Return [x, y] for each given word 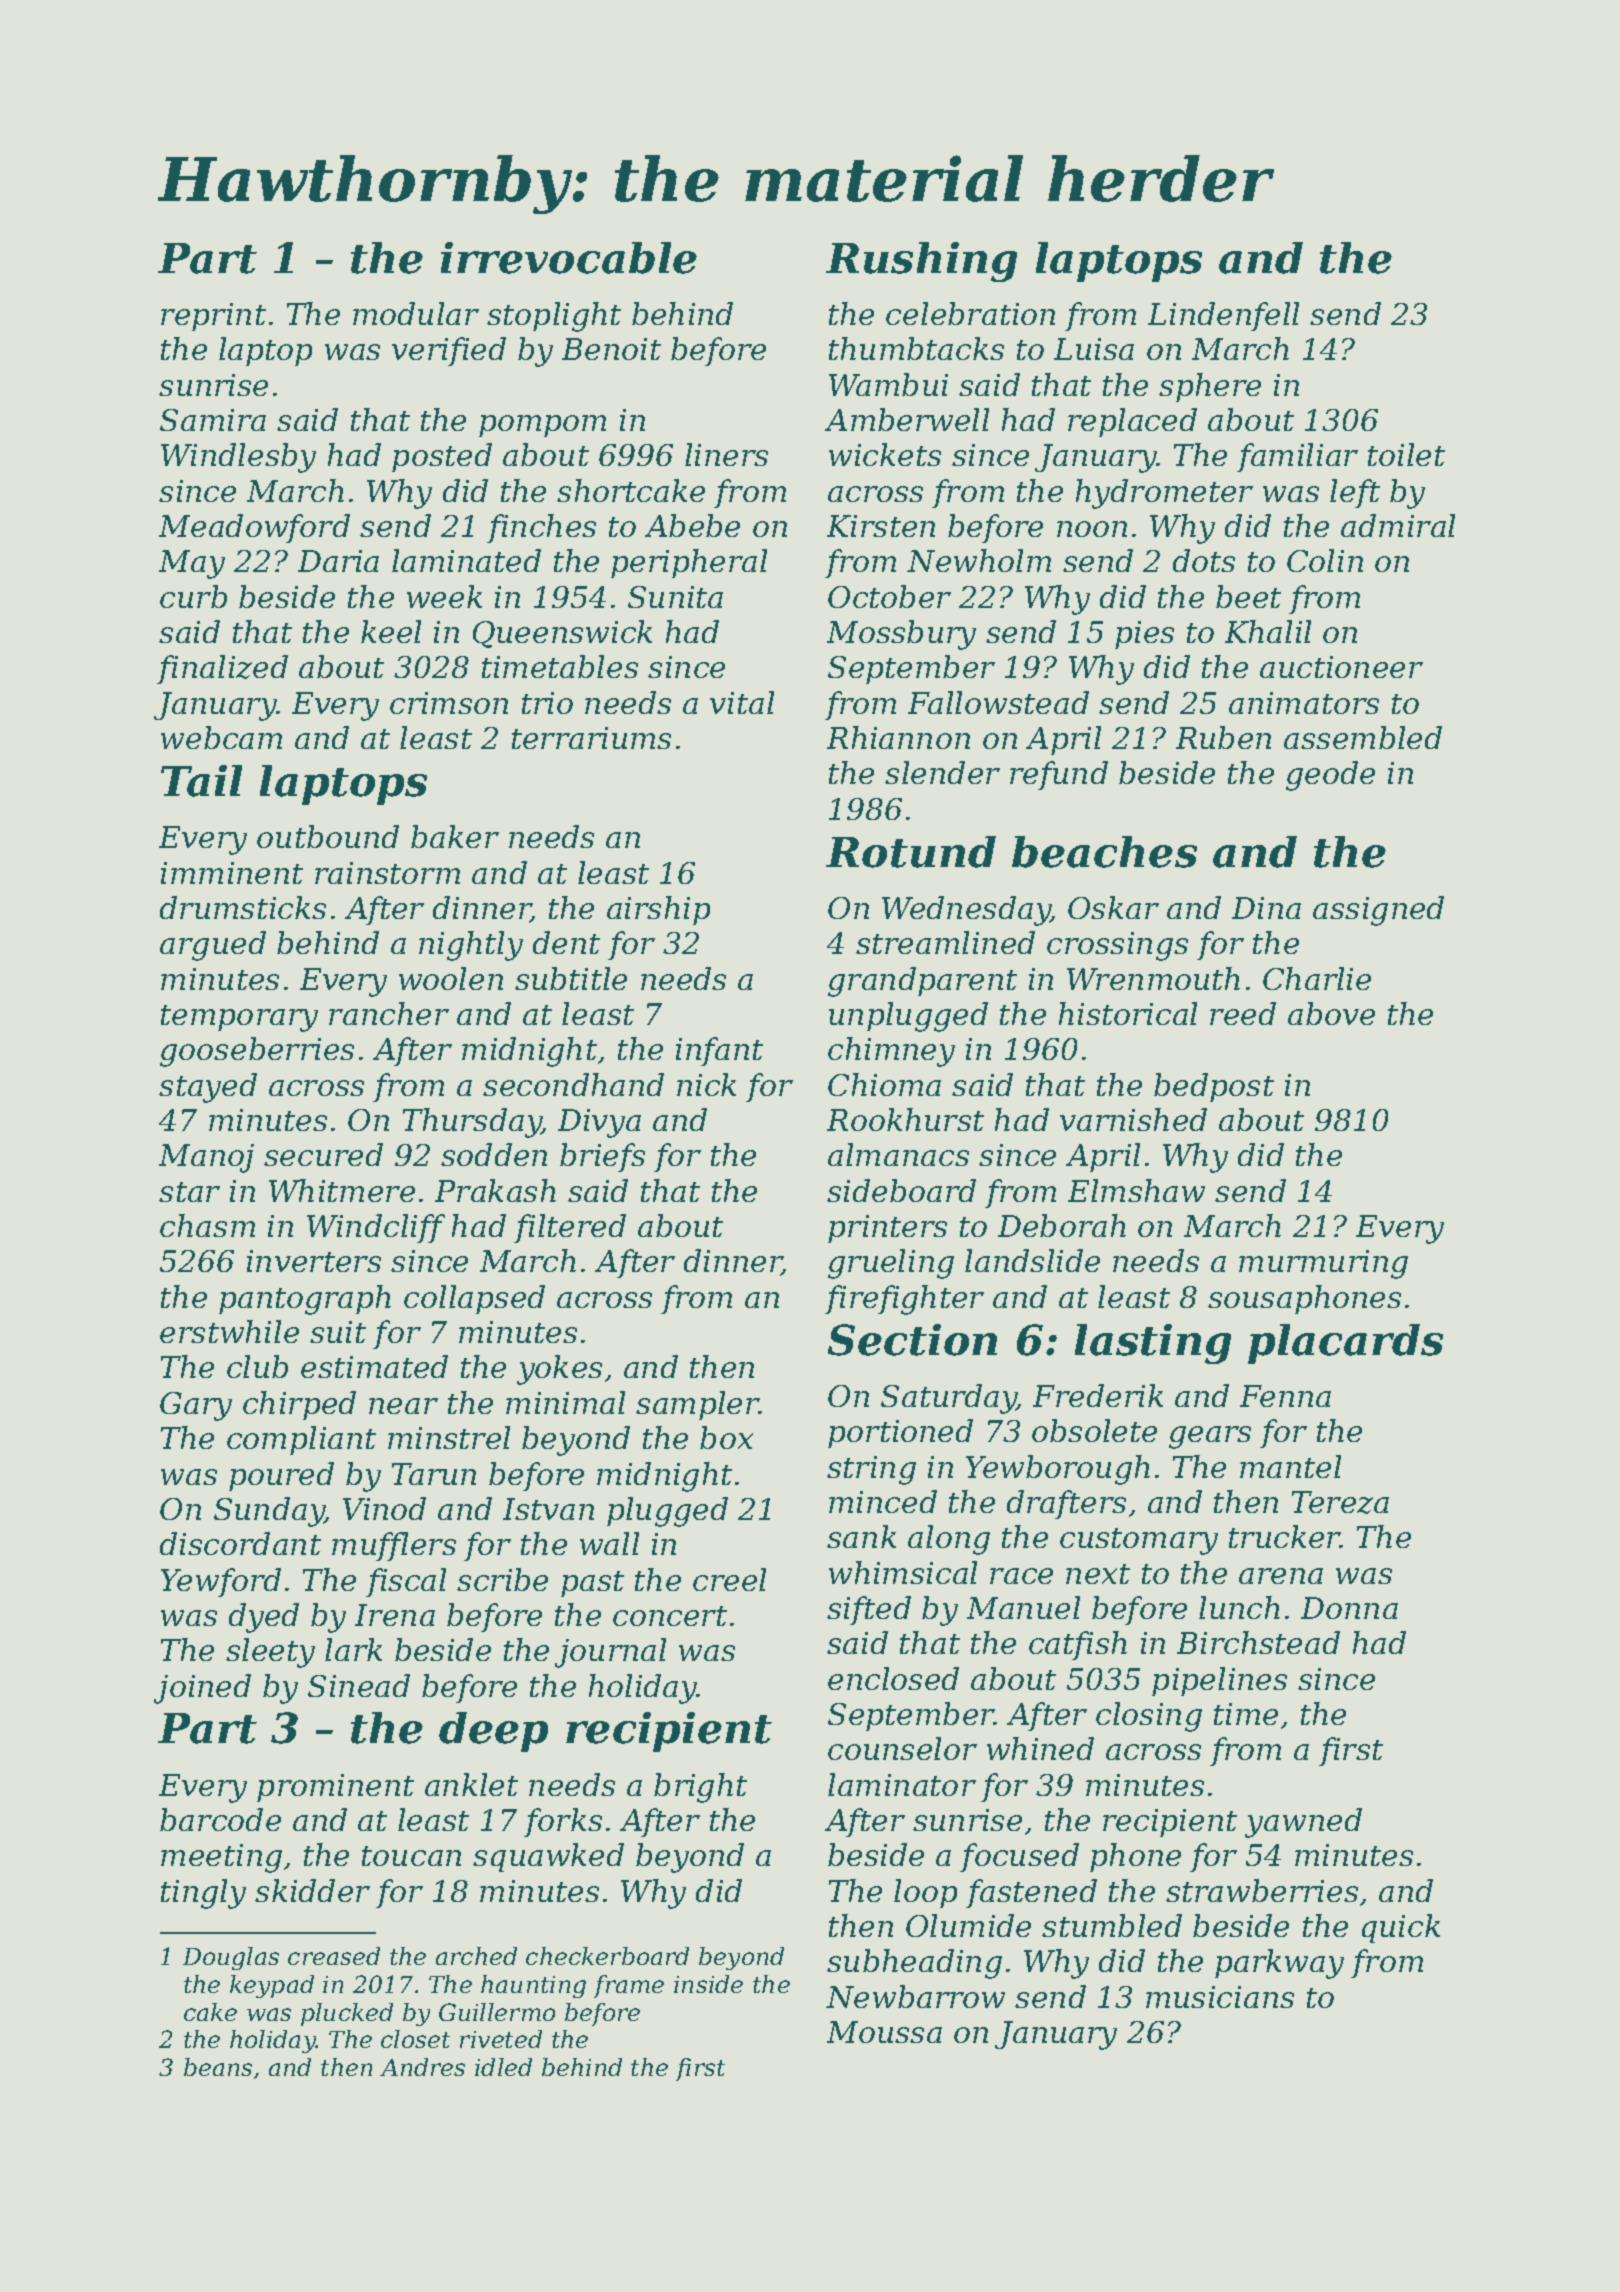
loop [925, 1893]
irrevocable [569, 258]
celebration [970, 313]
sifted [869, 1610]
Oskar [1113, 907]
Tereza [1340, 1502]
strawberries [1262, 1890]
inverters [314, 1261]
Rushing [921, 262]
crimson [449, 703]
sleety [270, 1653]
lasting [1153, 1344]
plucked [347, 2014]
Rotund [911, 852]
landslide [1032, 1260]
